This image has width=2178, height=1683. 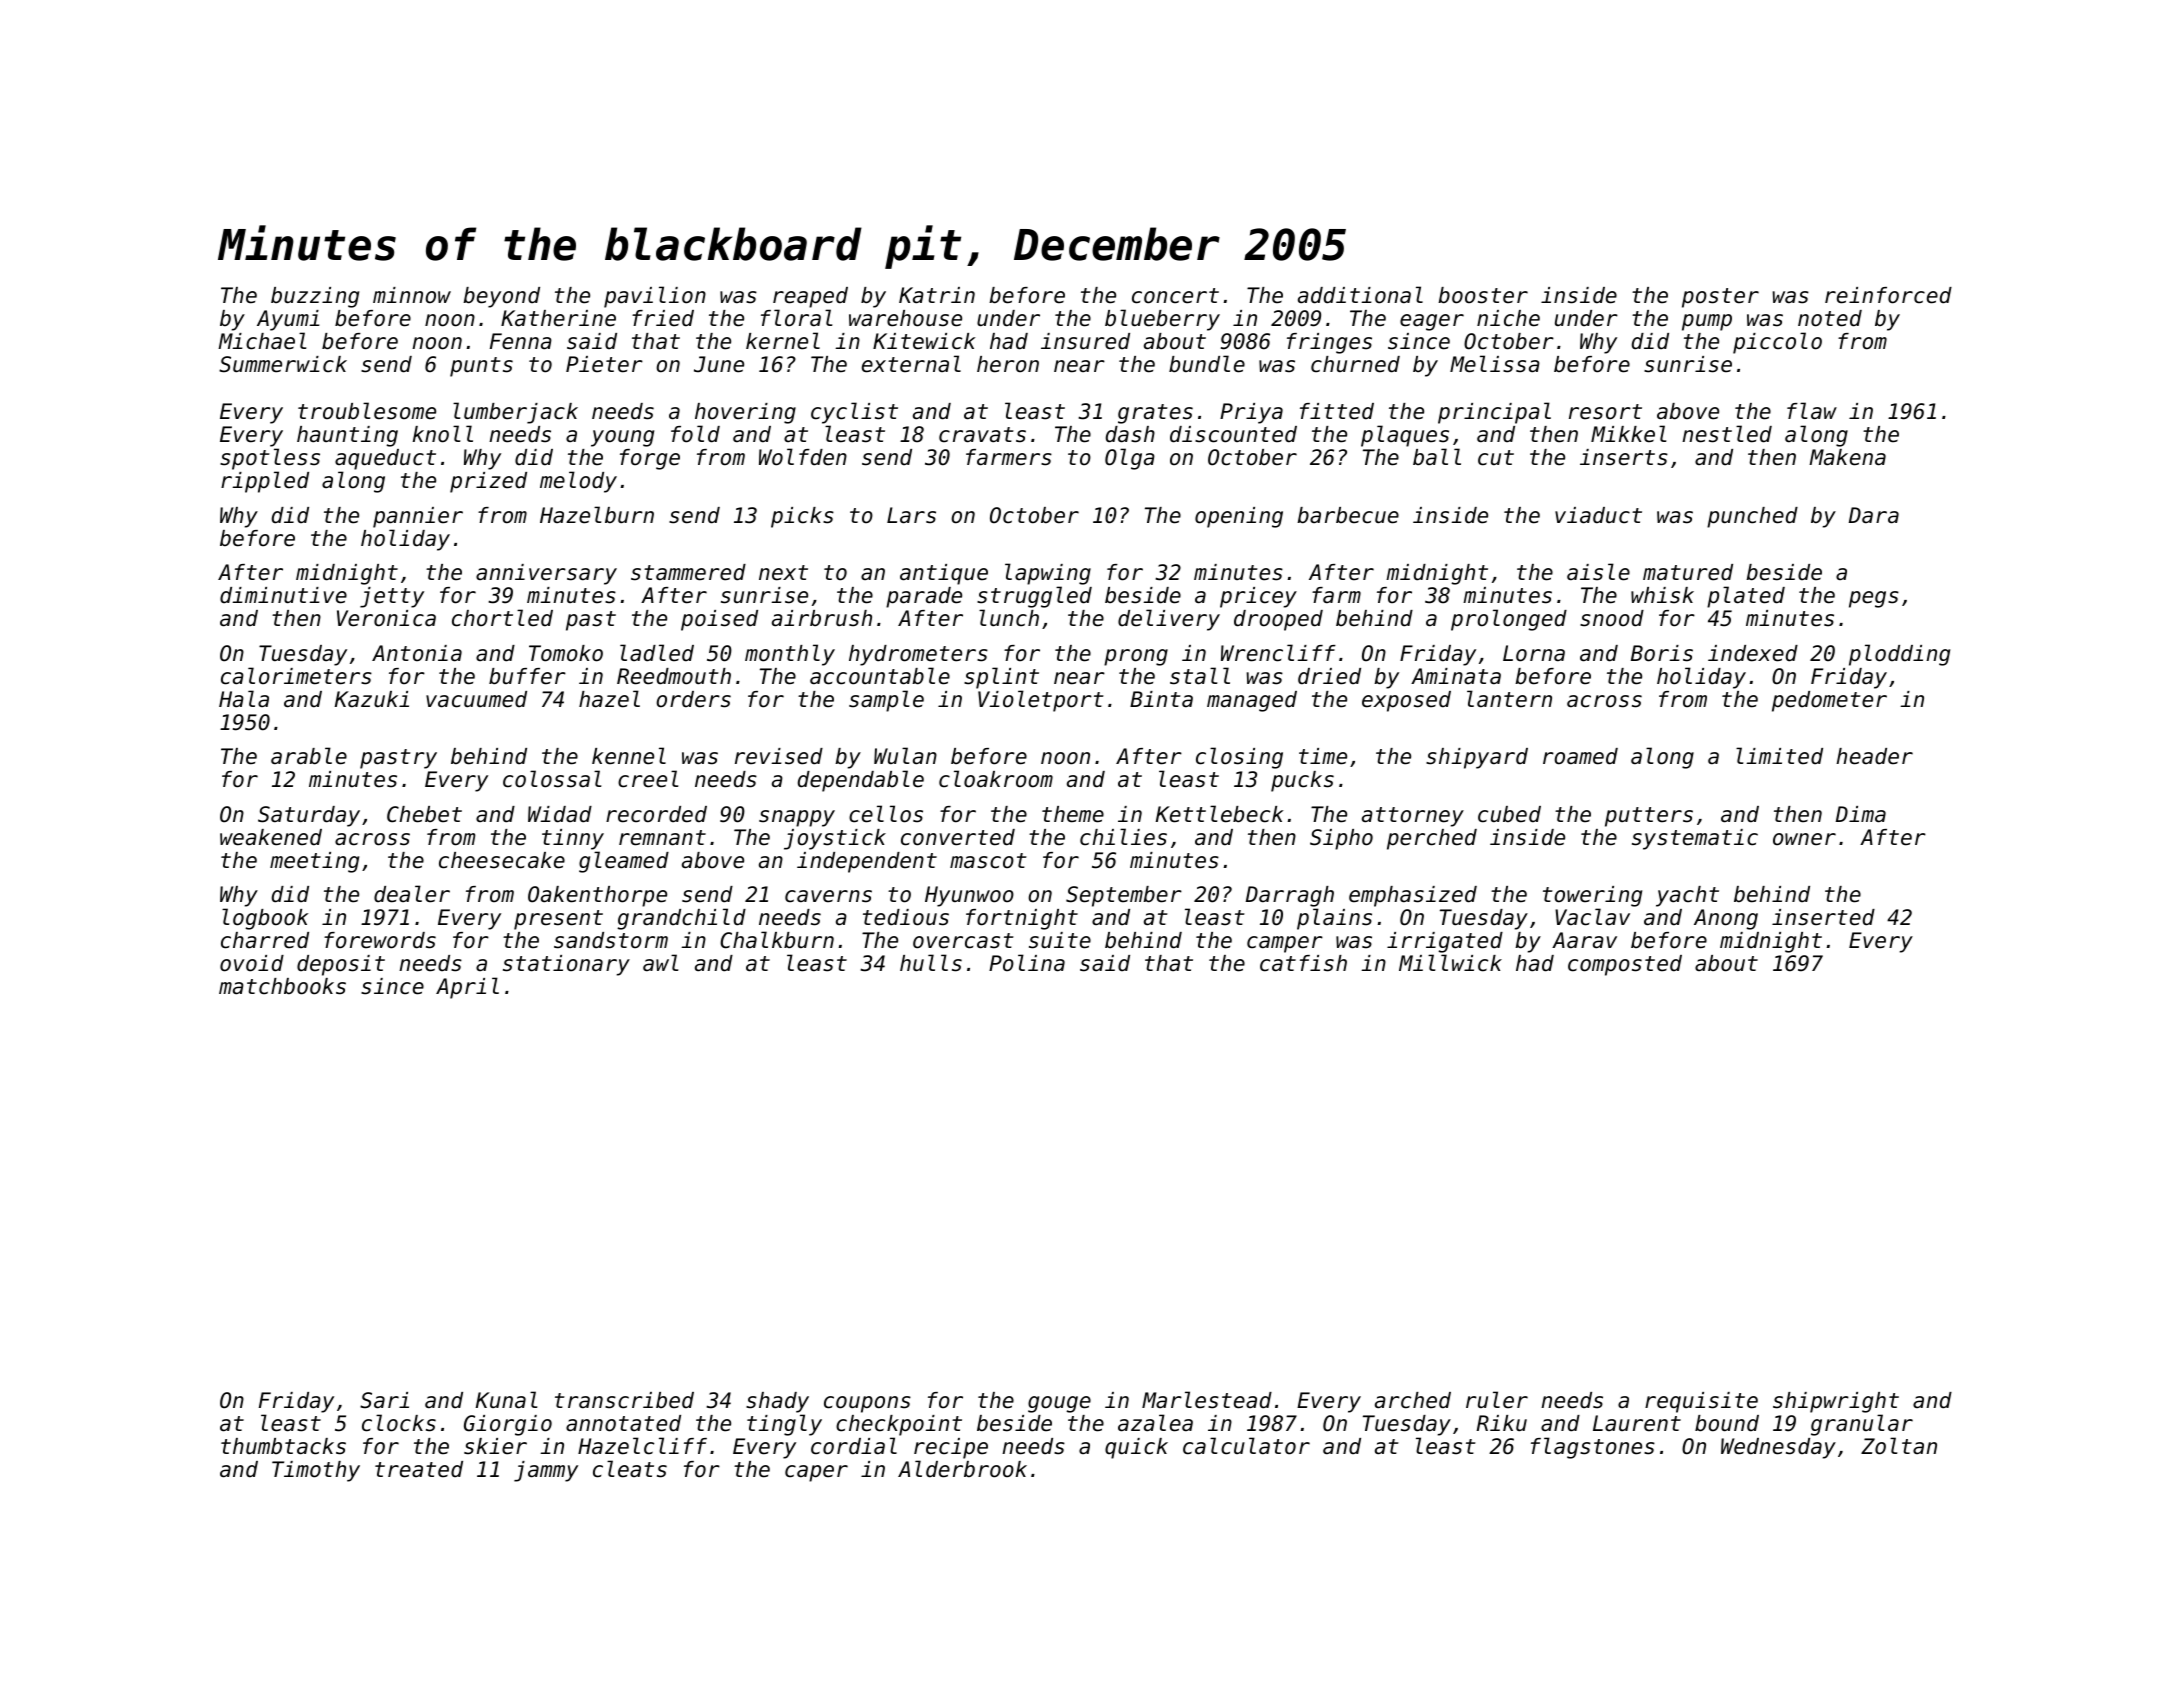 I want to click on booster, so click(x=1483, y=295).
